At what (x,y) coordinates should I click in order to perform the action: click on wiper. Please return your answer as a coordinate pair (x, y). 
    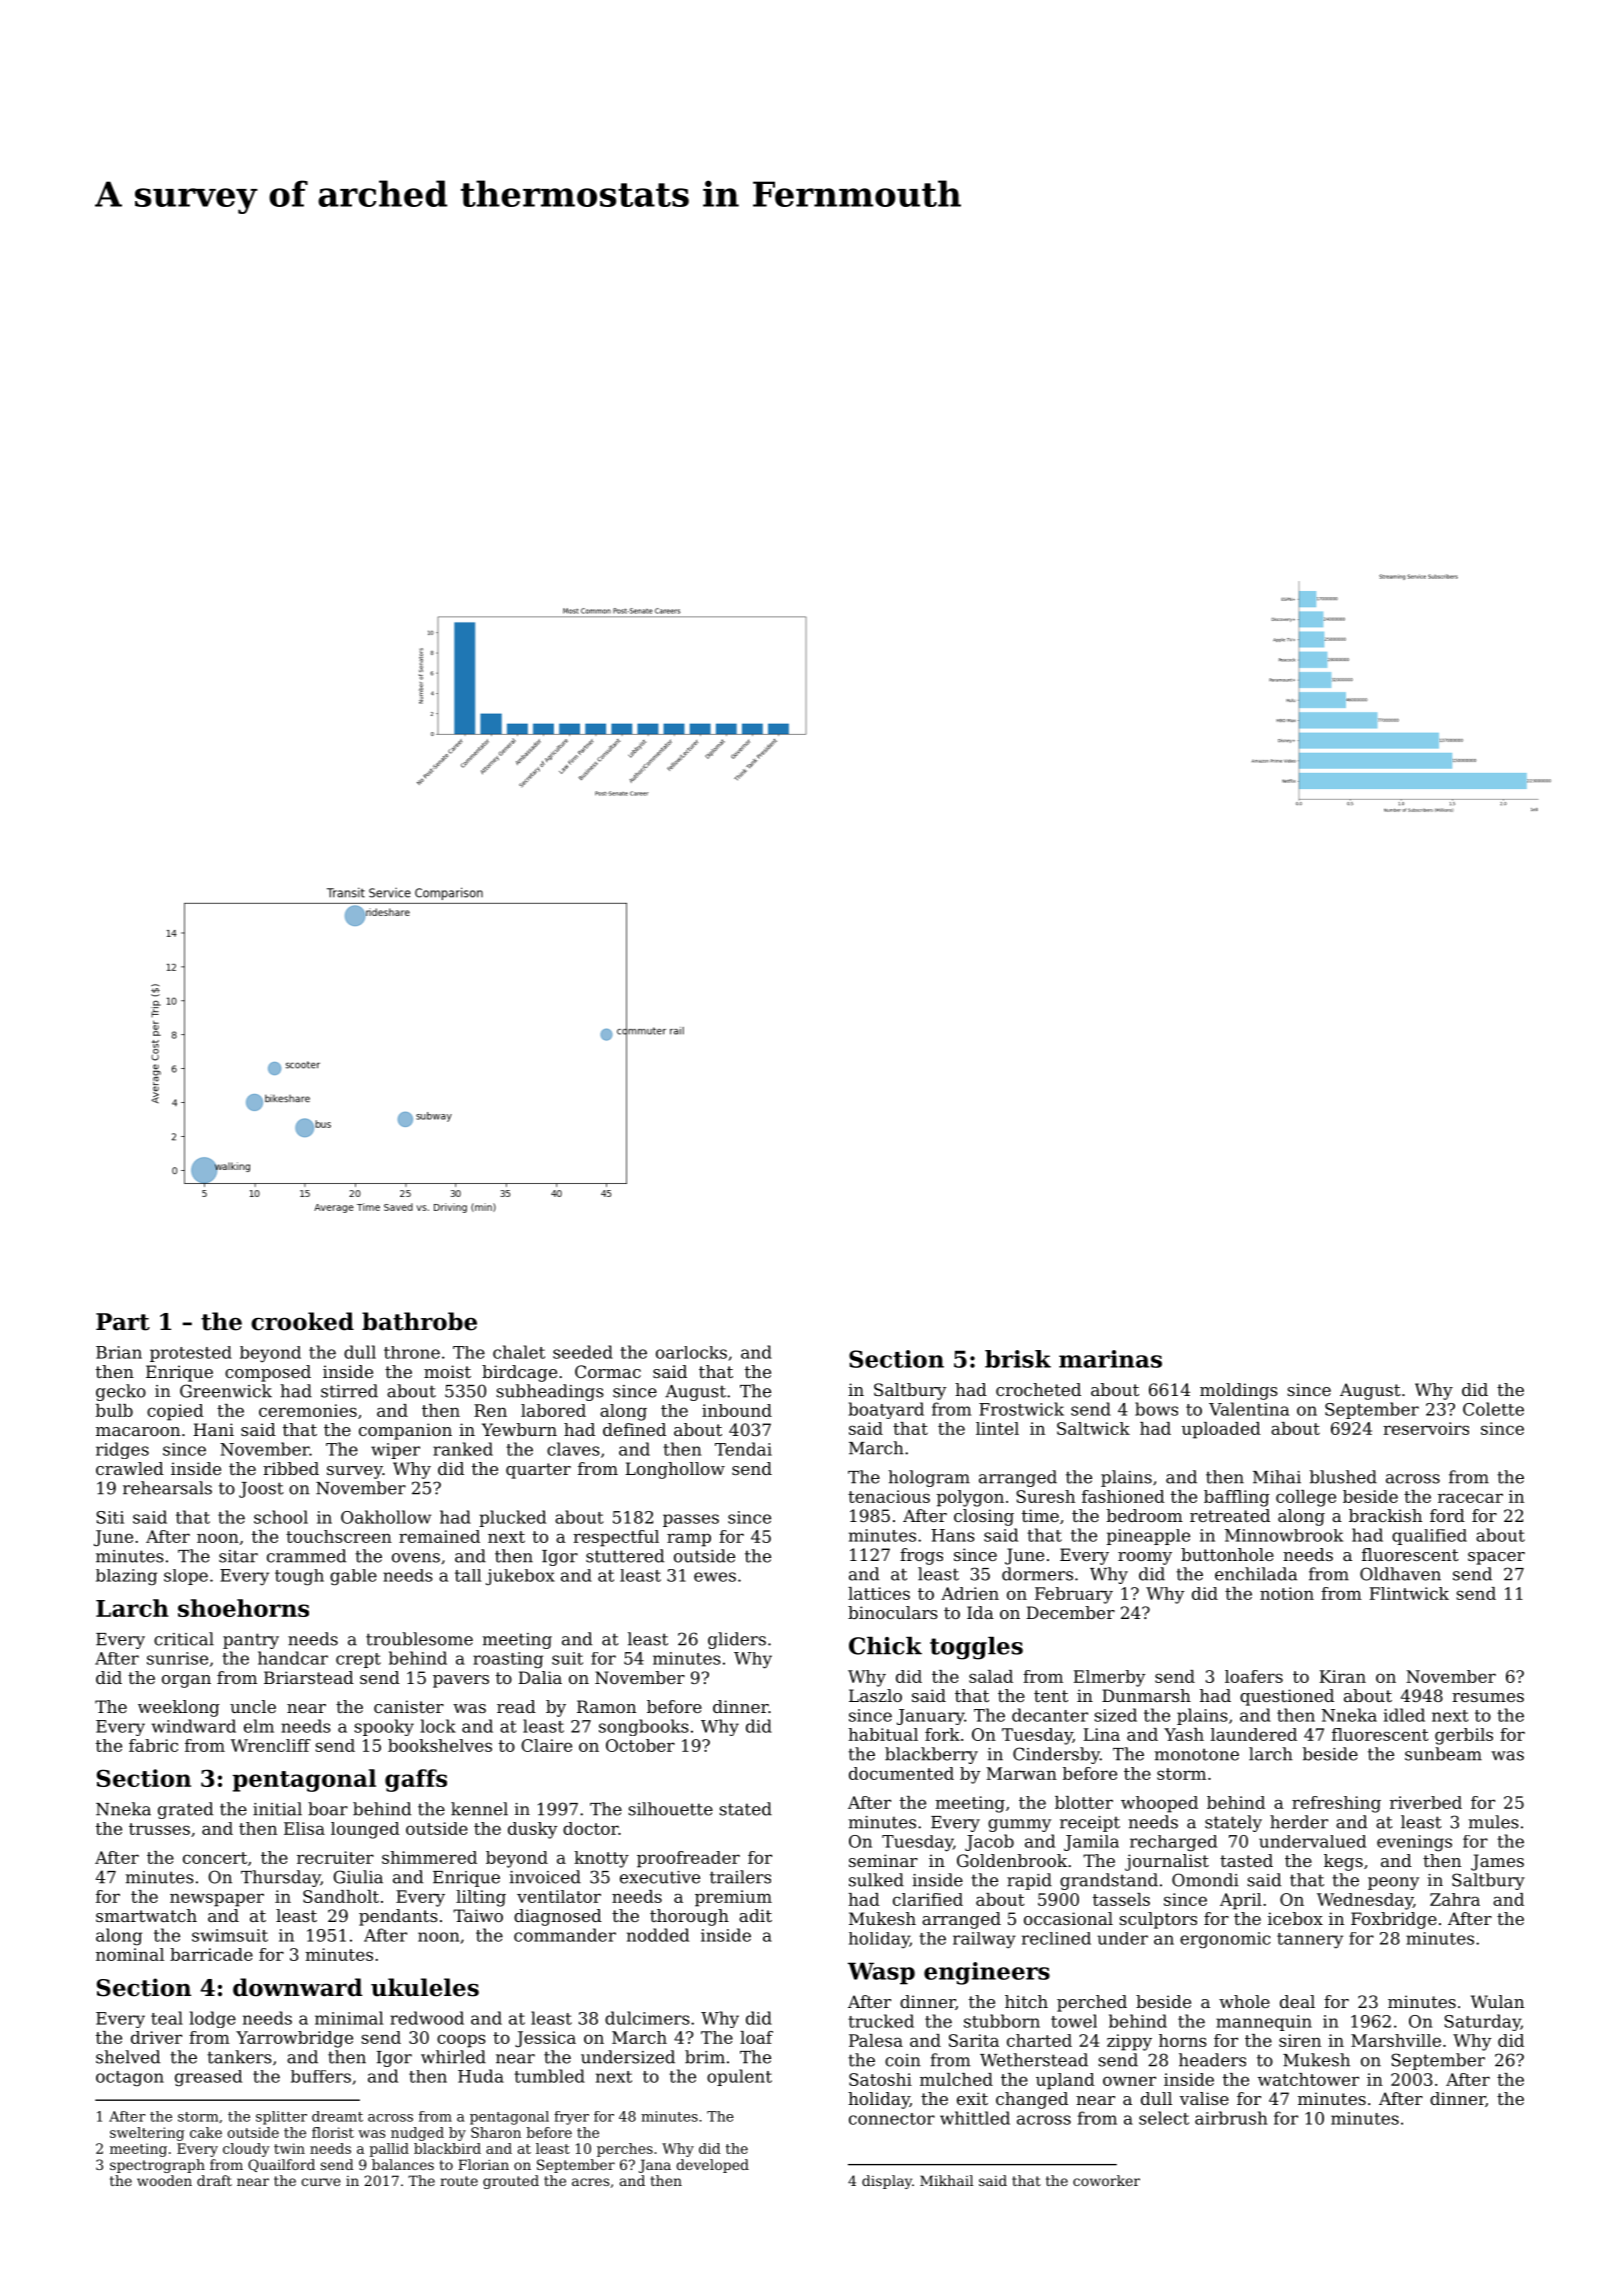
    Looking at the image, I should click on (395, 1451).
